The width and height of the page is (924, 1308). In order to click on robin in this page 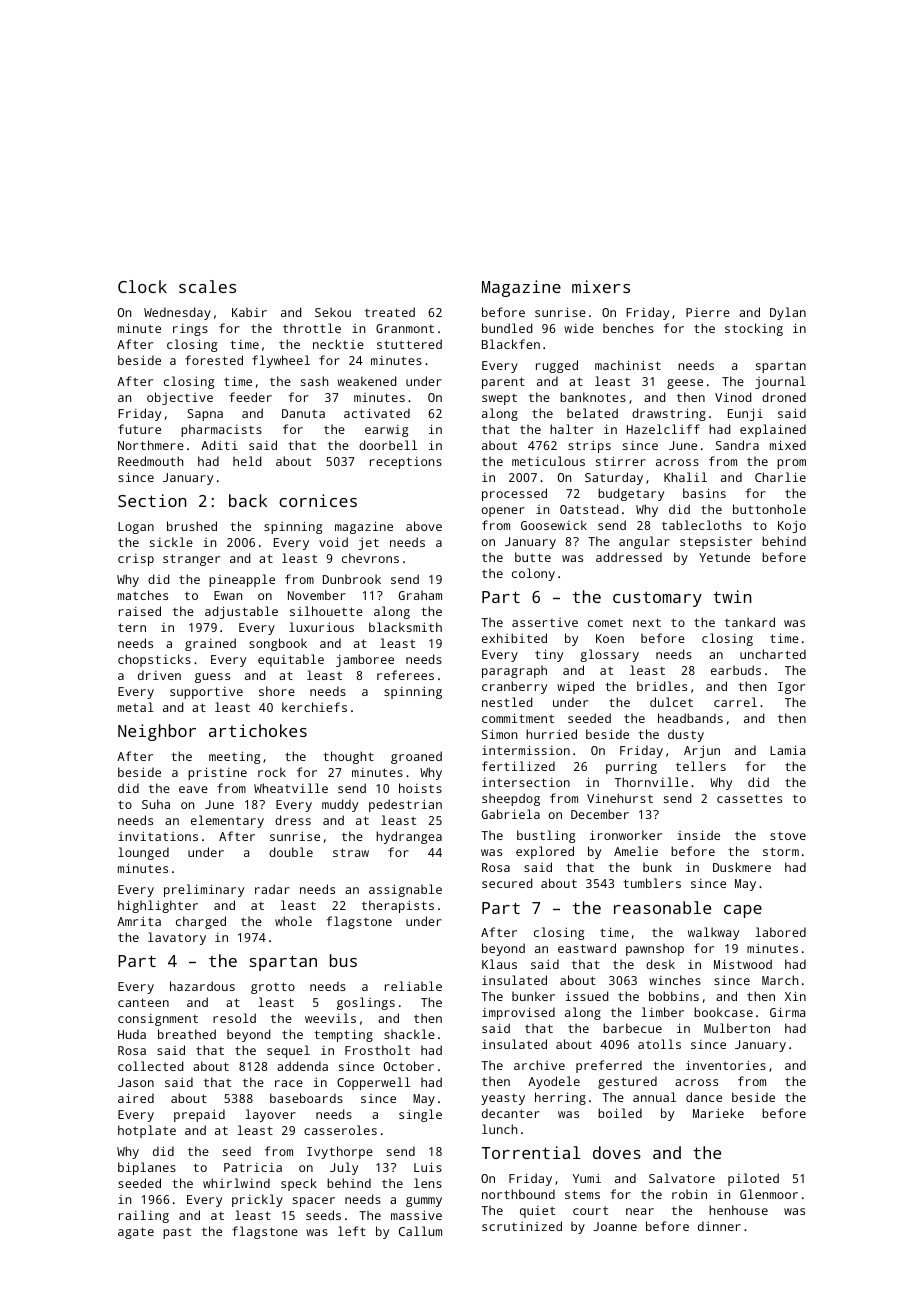, I will do `click(689, 1194)`.
